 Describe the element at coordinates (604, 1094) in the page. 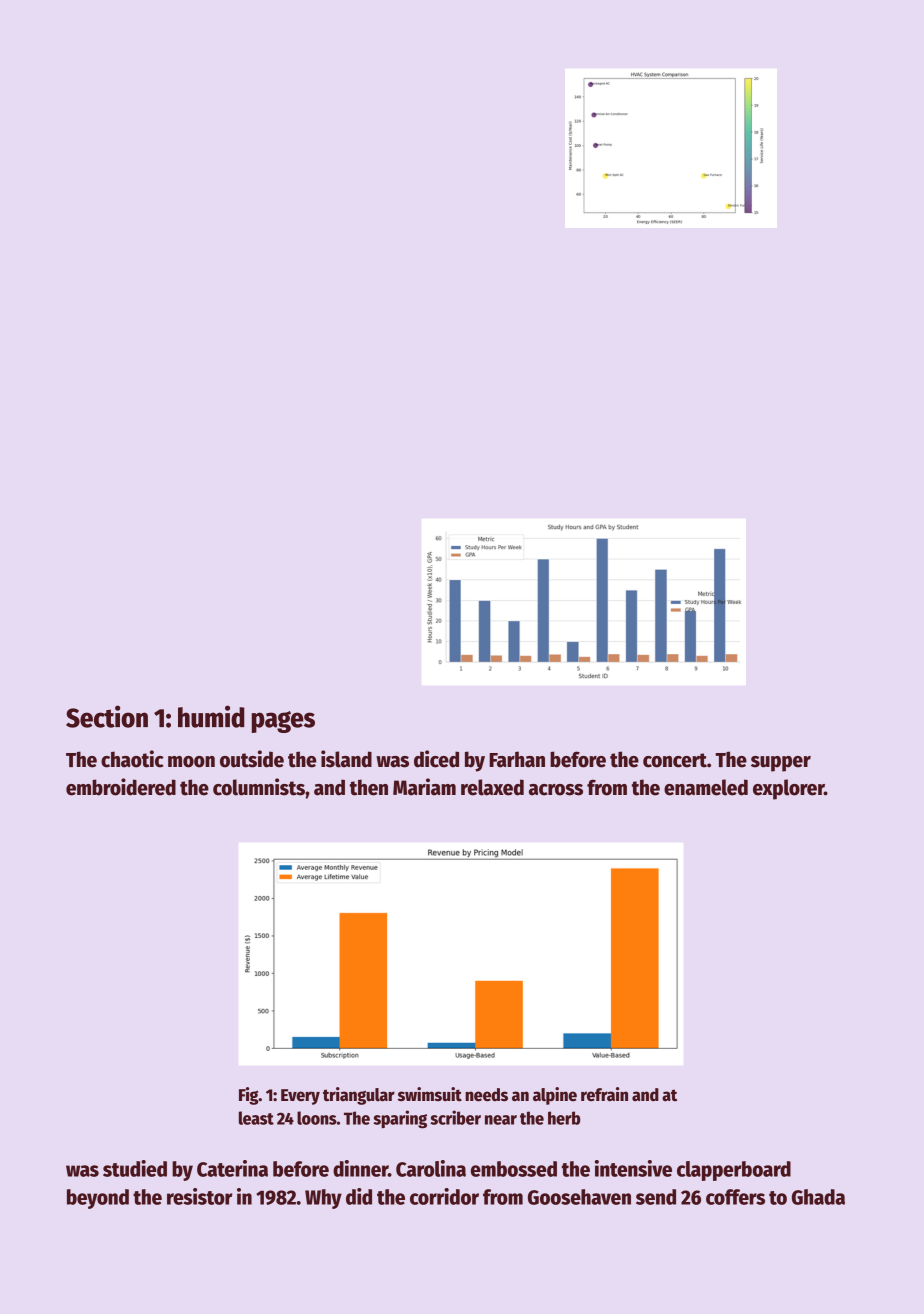

I see `refrain` at that location.
